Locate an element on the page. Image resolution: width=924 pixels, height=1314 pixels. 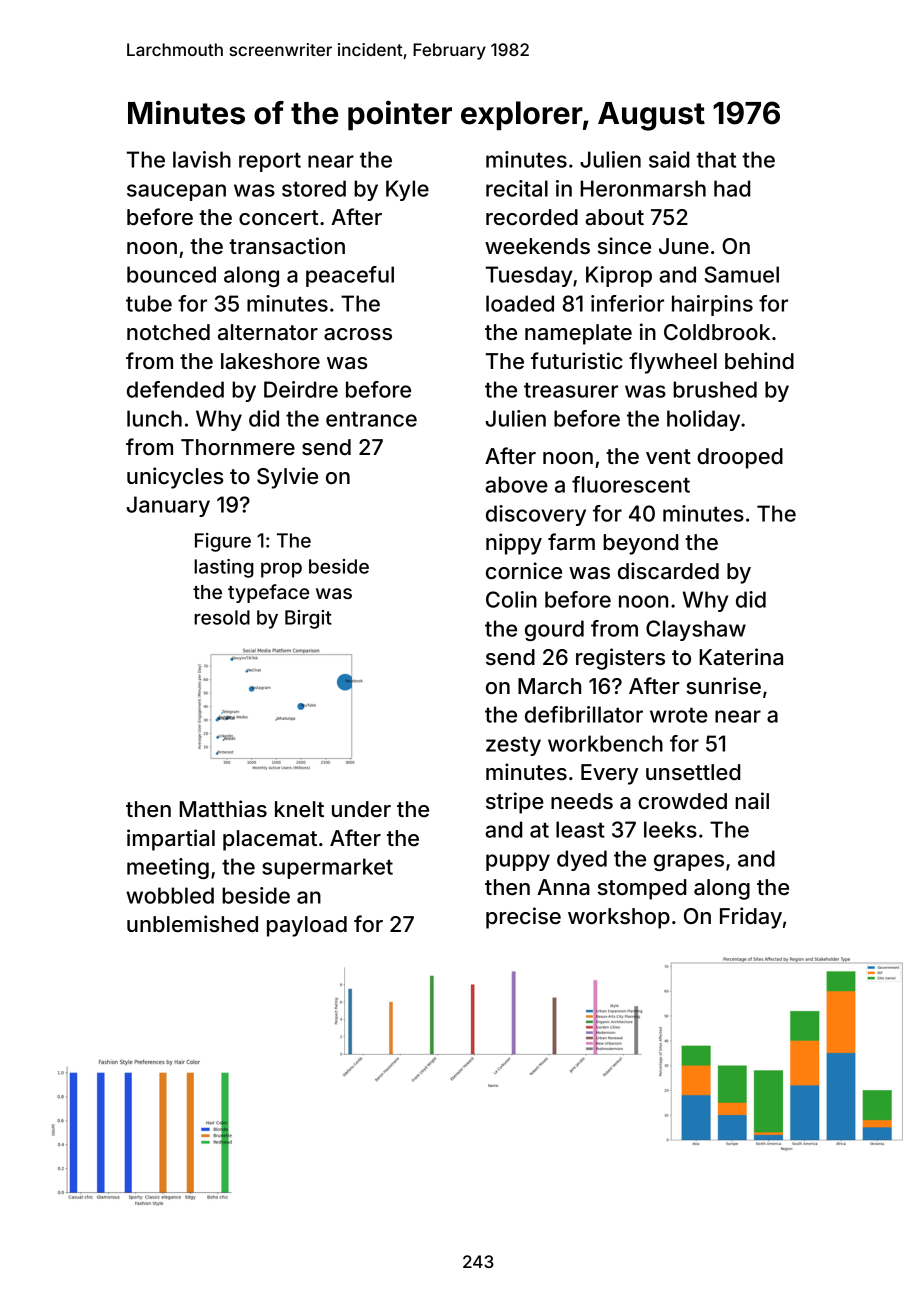
zesty is located at coordinates (513, 746).
